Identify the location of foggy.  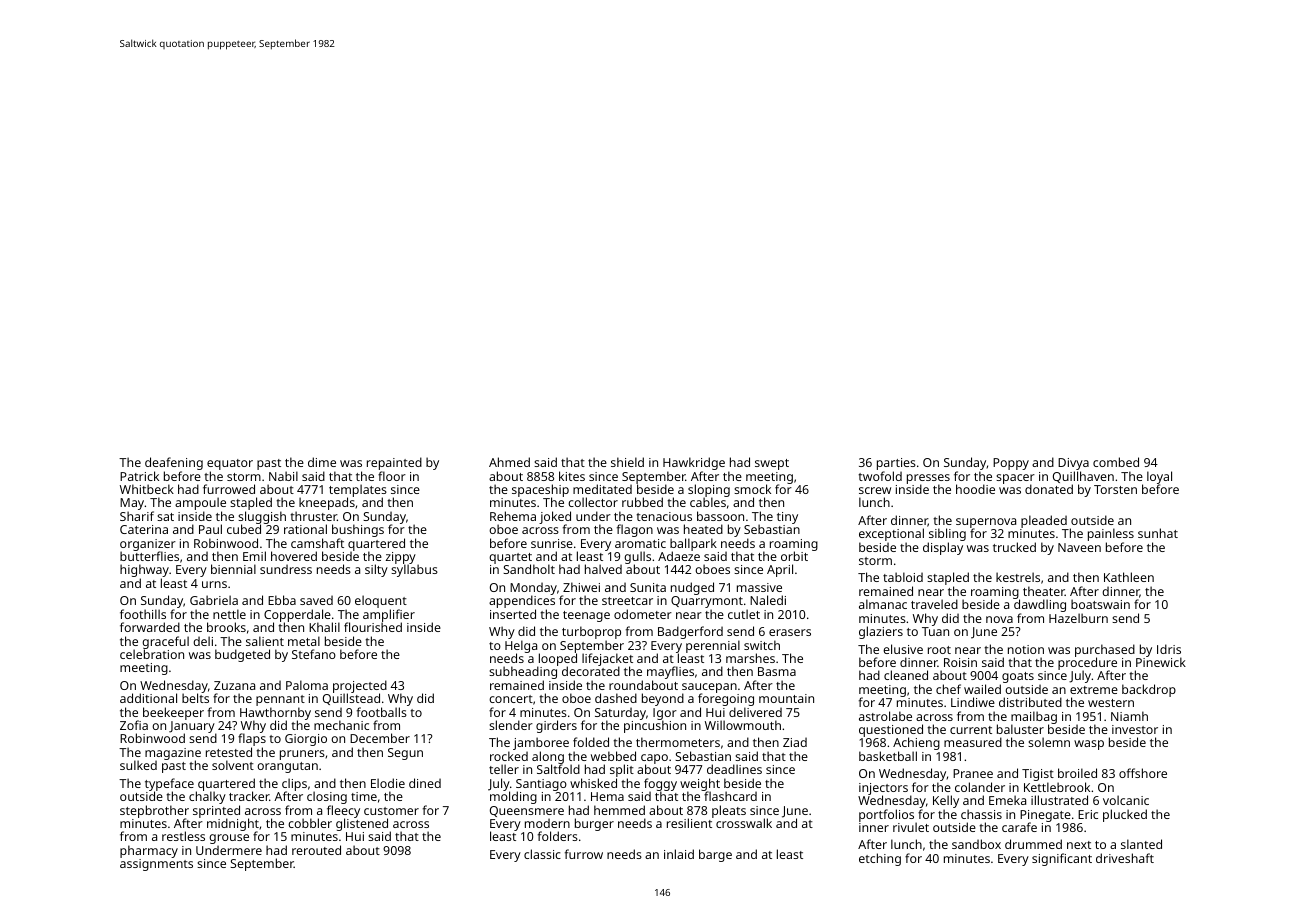
(660, 785).
